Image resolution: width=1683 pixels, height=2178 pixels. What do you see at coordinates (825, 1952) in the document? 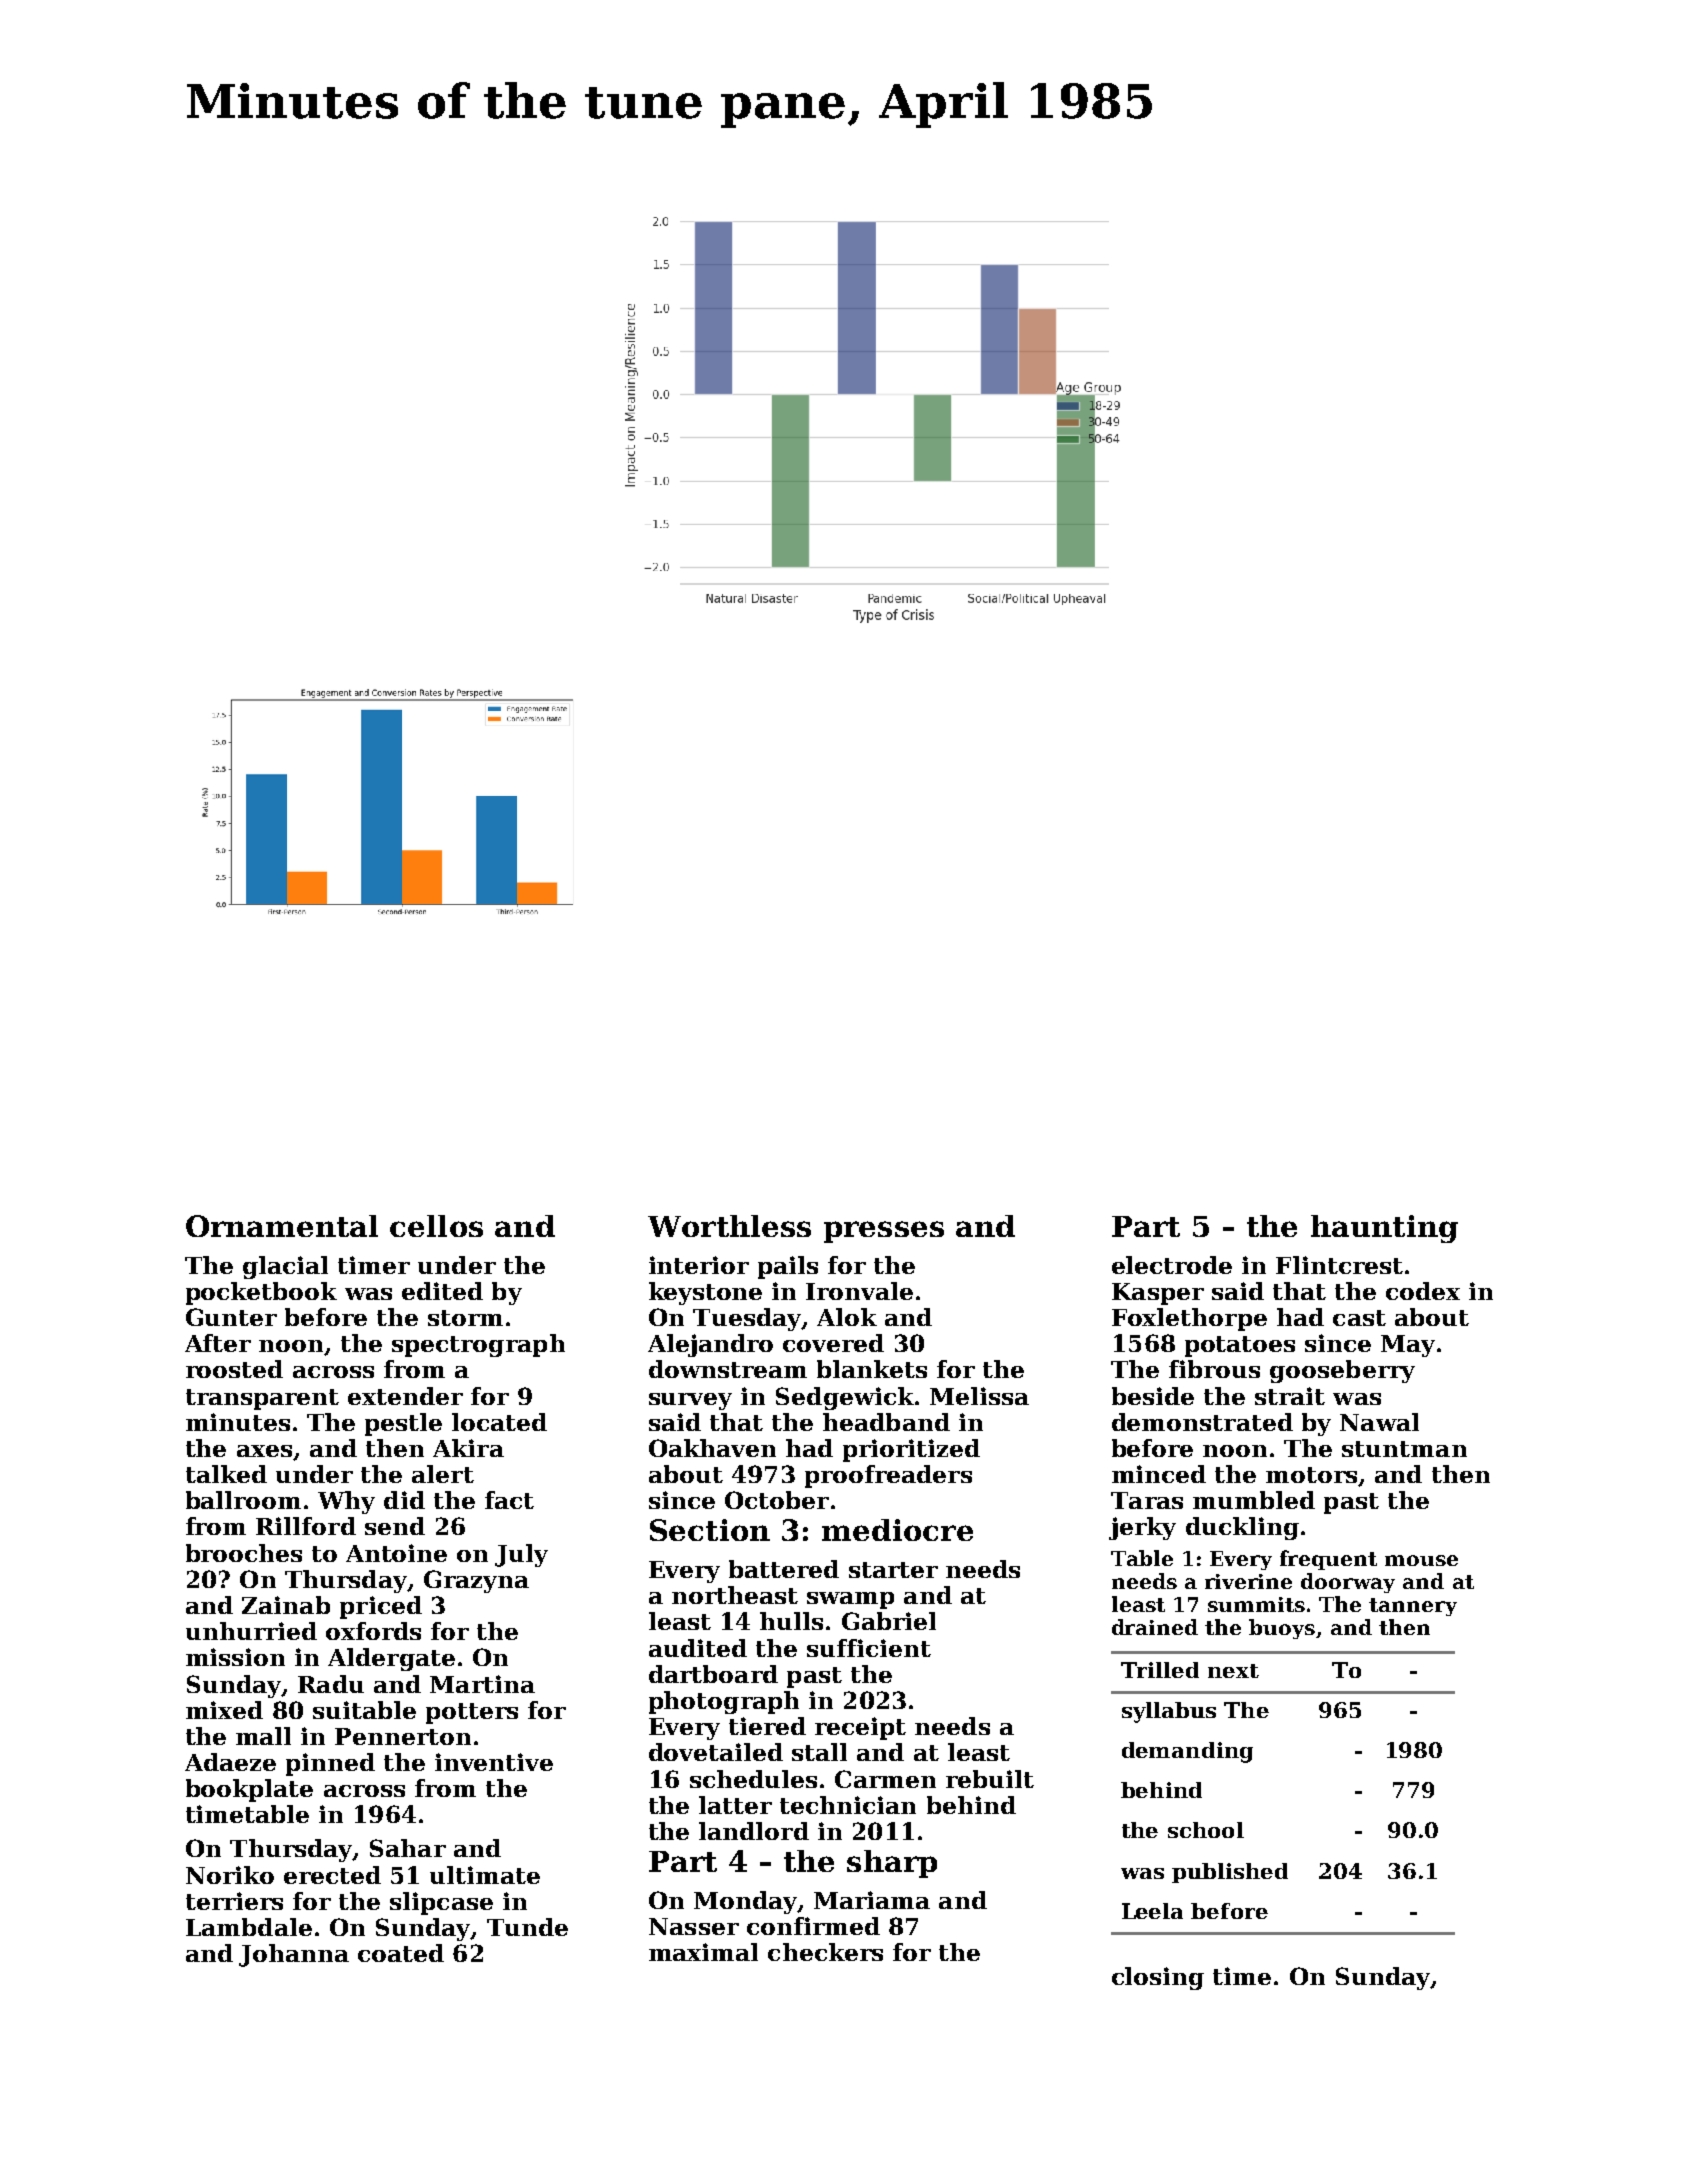
I see `checkers` at bounding box center [825, 1952].
